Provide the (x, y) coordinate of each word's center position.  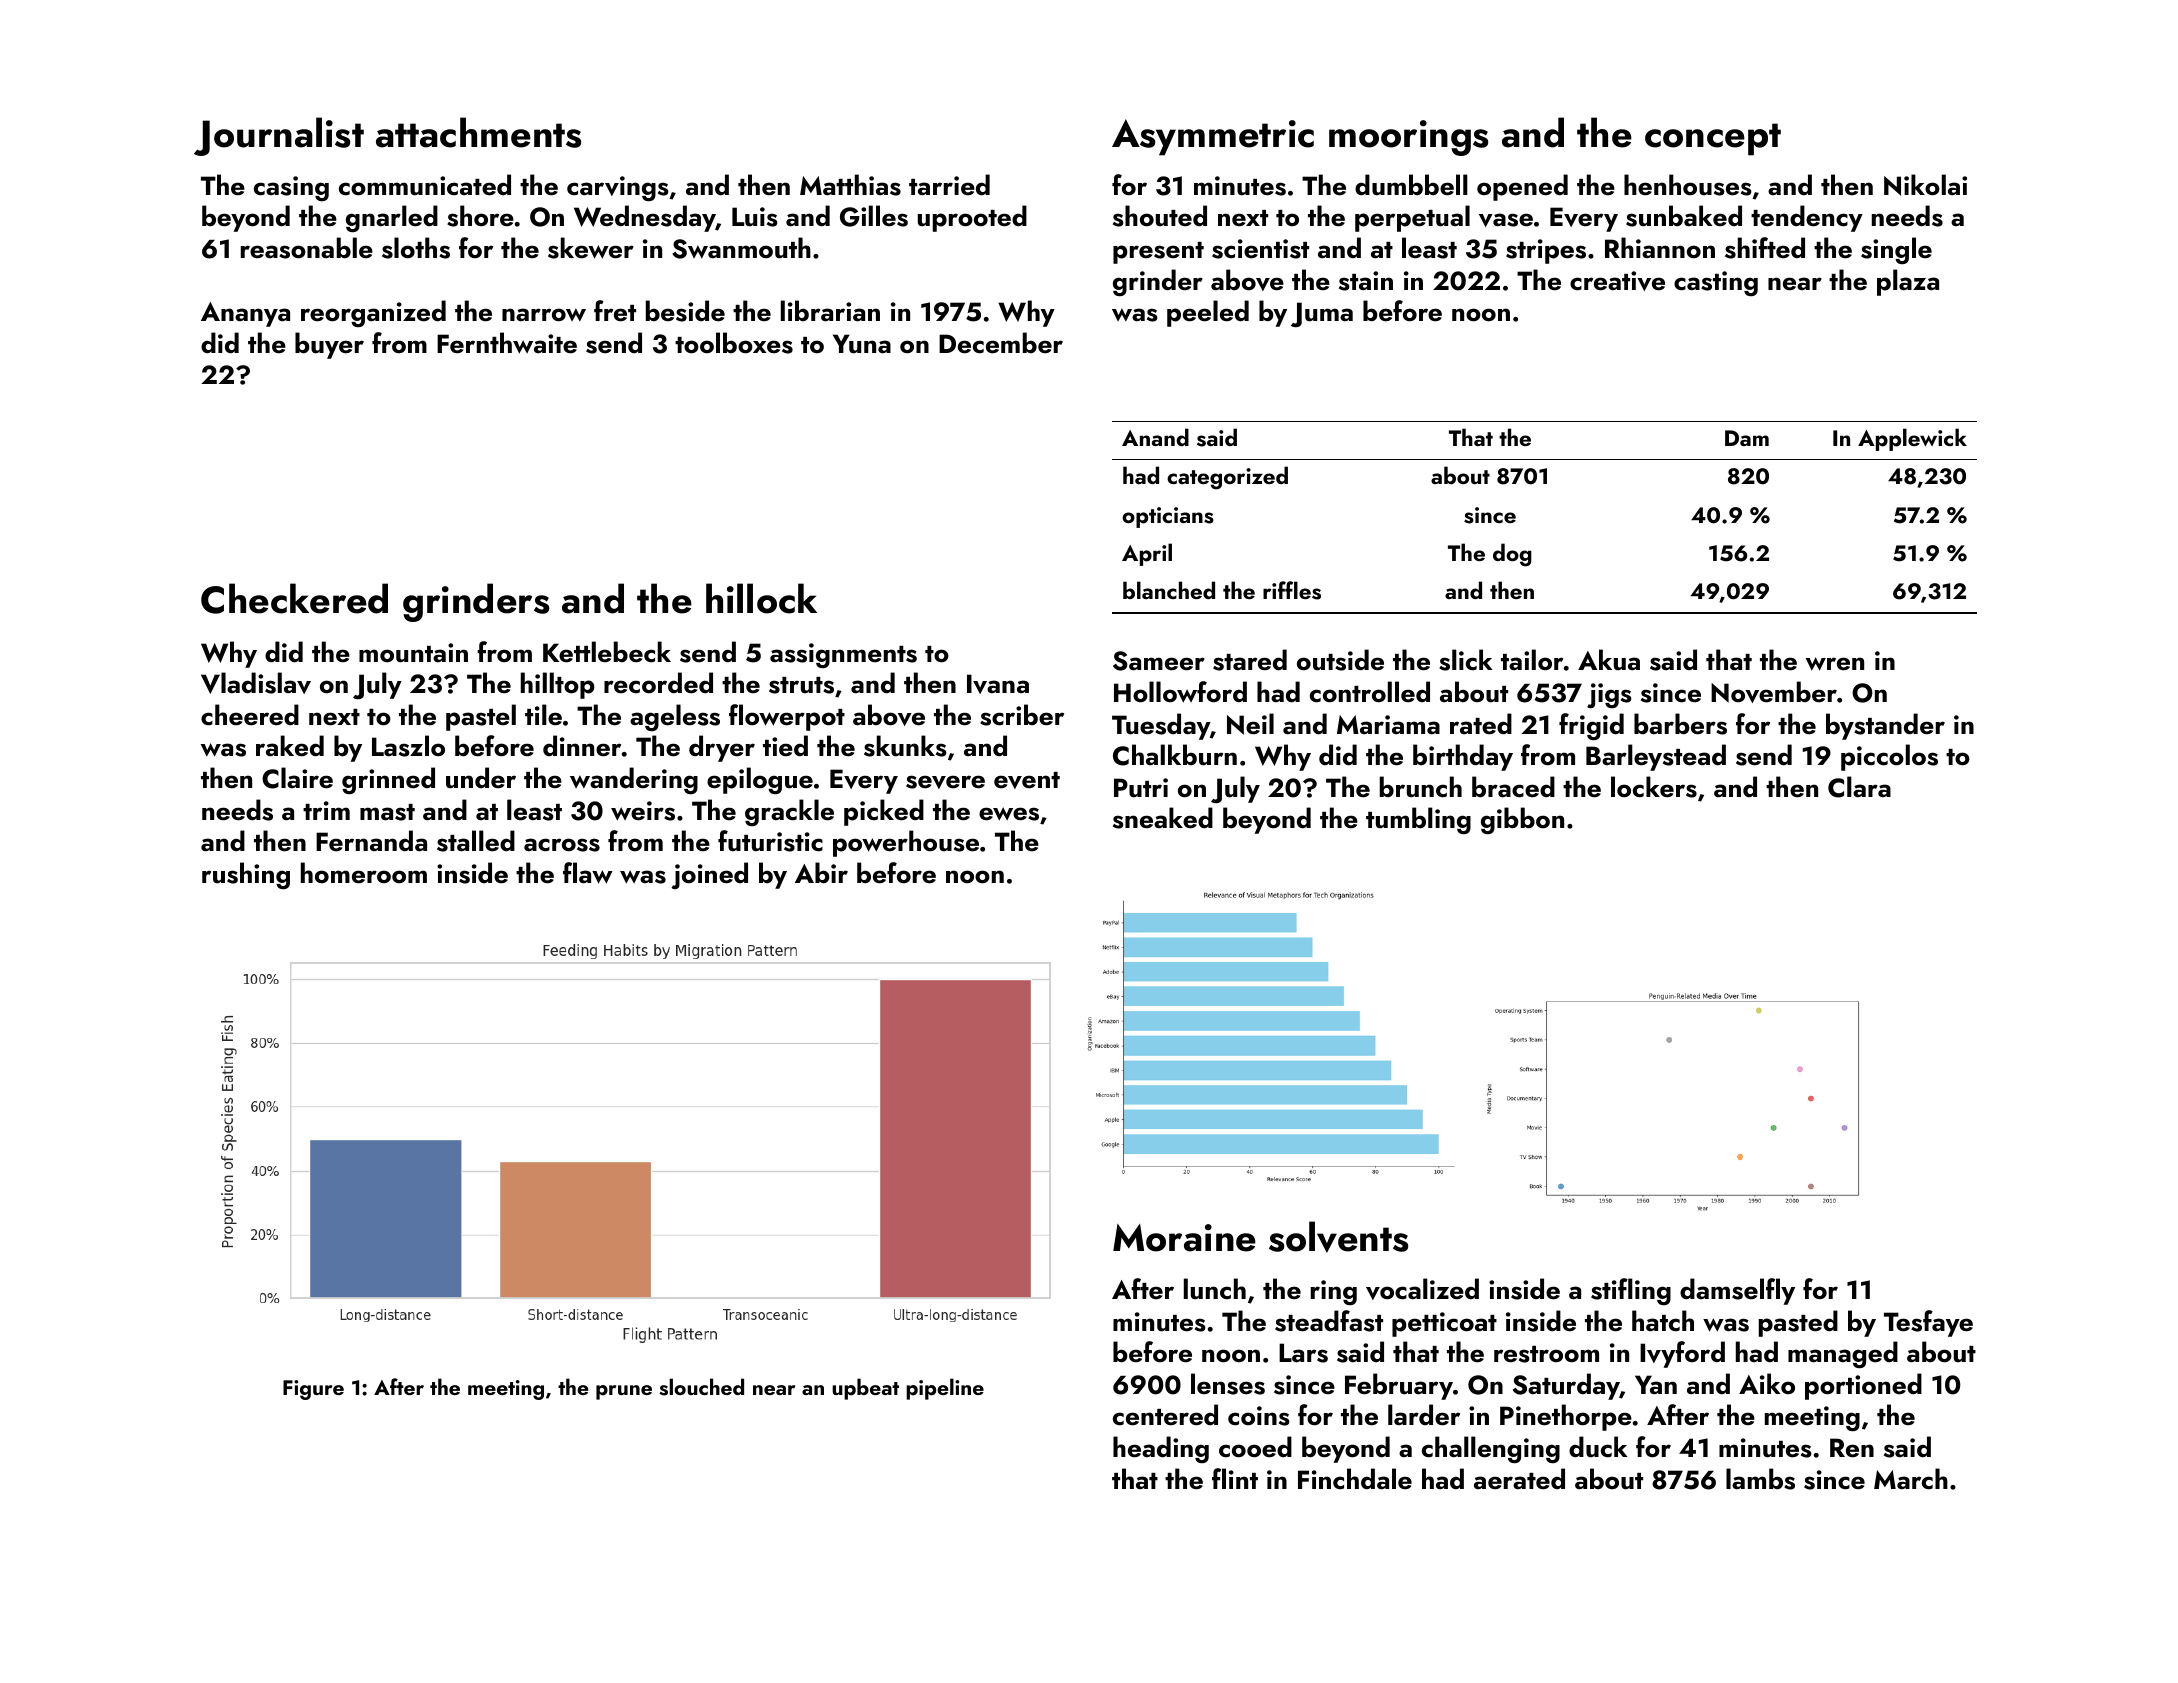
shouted (1160, 216)
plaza (1908, 282)
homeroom (364, 873)
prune (624, 1392)
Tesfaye (1928, 1323)
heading (1161, 1449)
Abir (821, 873)
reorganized (373, 313)
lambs (1760, 1479)
